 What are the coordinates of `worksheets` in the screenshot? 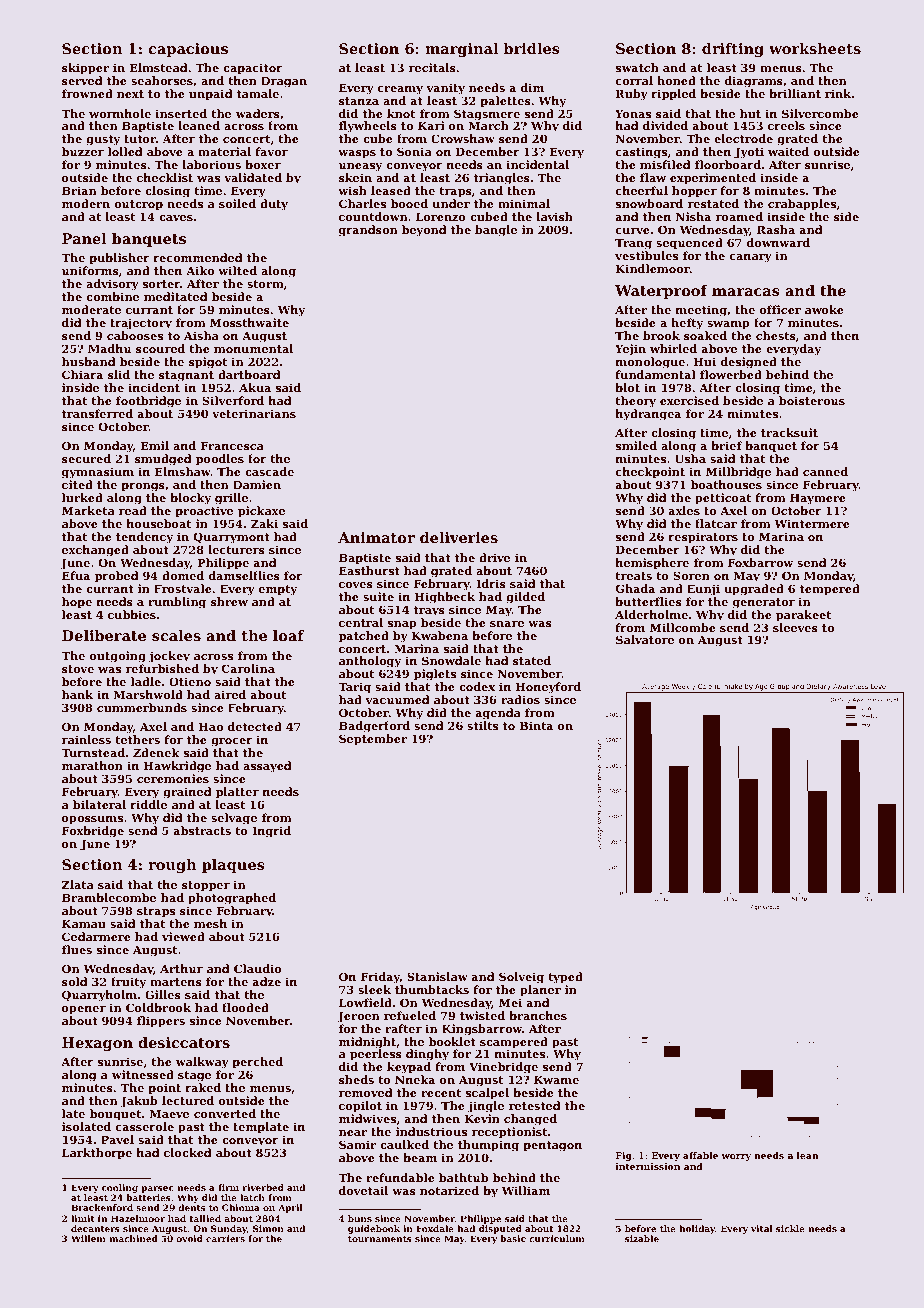 It's located at (815, 48).
